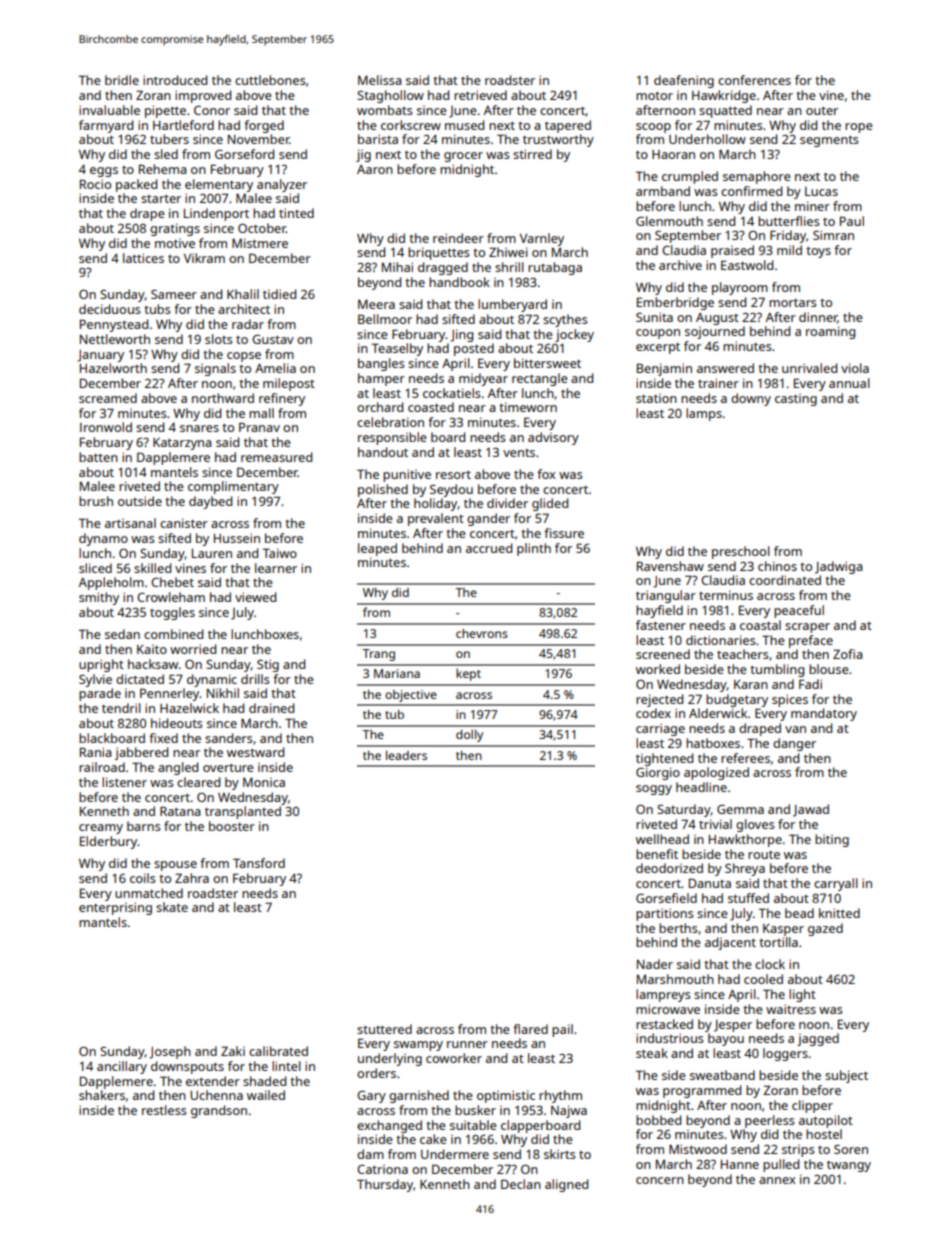 This screenshot has height=1233, width=952. What do you see at coordinates (164, 1110) in the screenshot?
I see `restless` at bounding box center [164, 1110].
